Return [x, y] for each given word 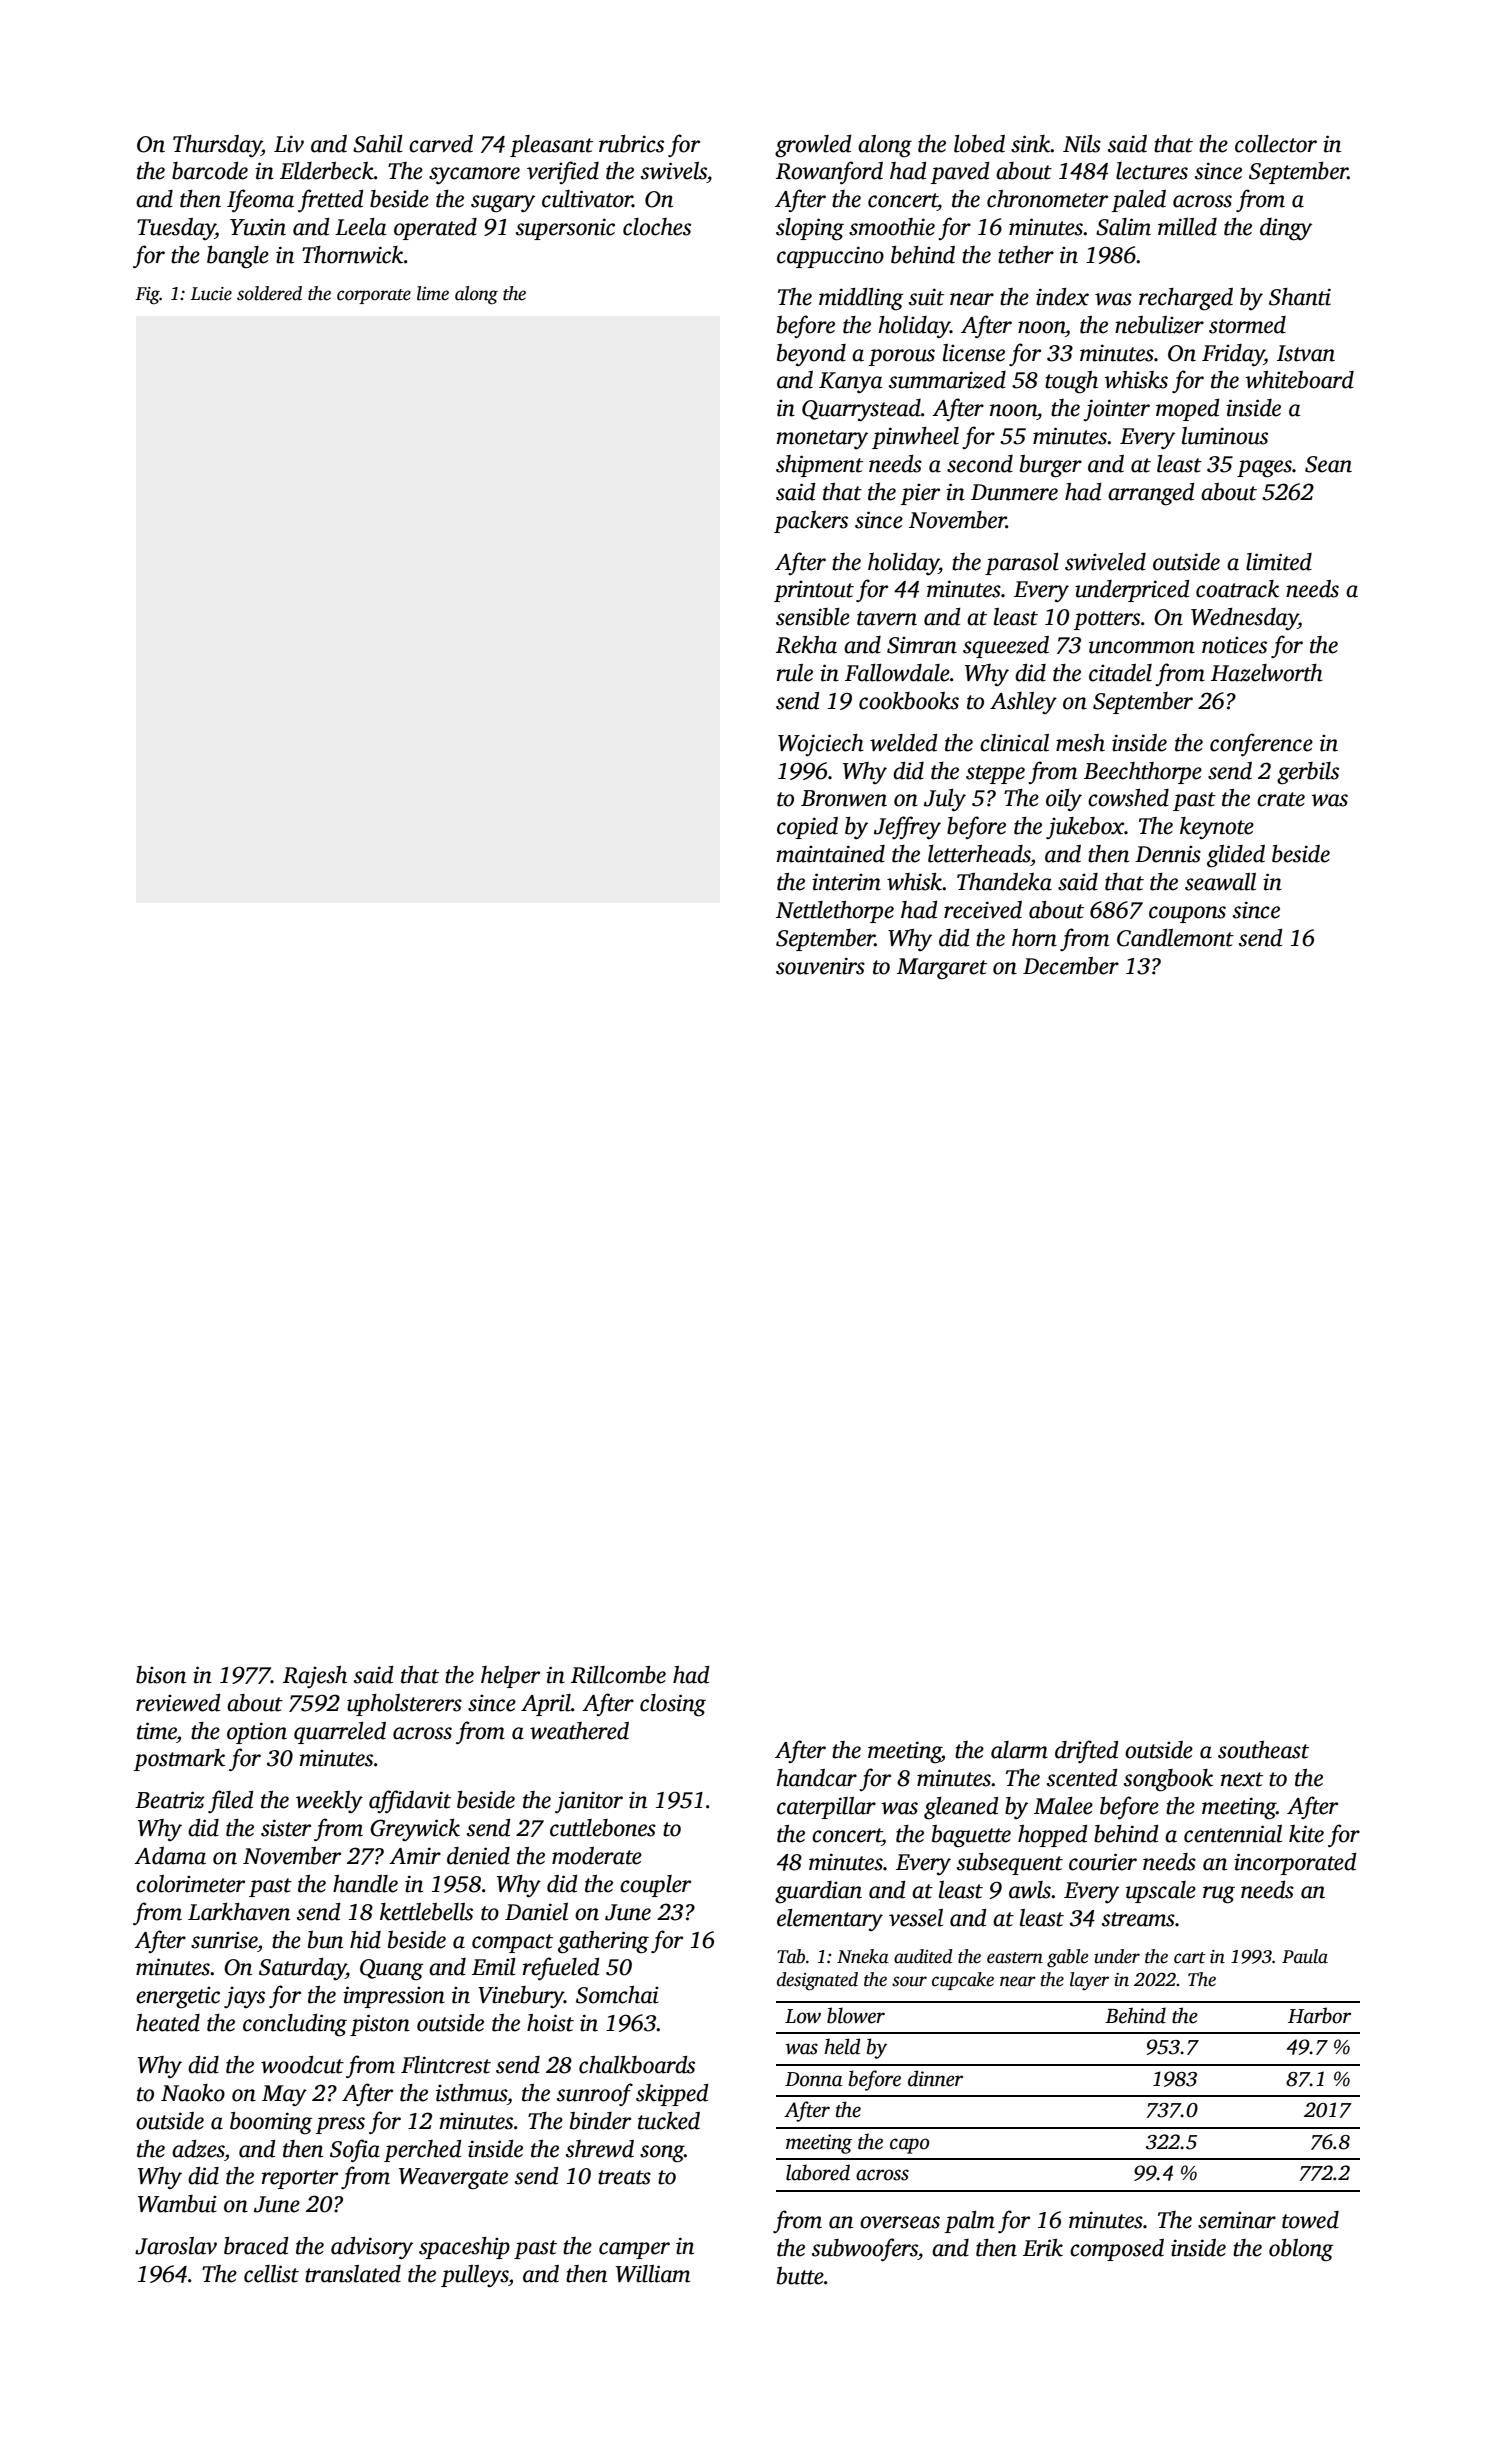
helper [510, 1677]
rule [795, 673]
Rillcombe [618, 1675]
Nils [1082, 144]
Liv [289, 144]
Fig [147, 296]
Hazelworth [1267, 673]
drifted [1087, 1751]
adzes [198, 2149]
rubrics [631, 144]
